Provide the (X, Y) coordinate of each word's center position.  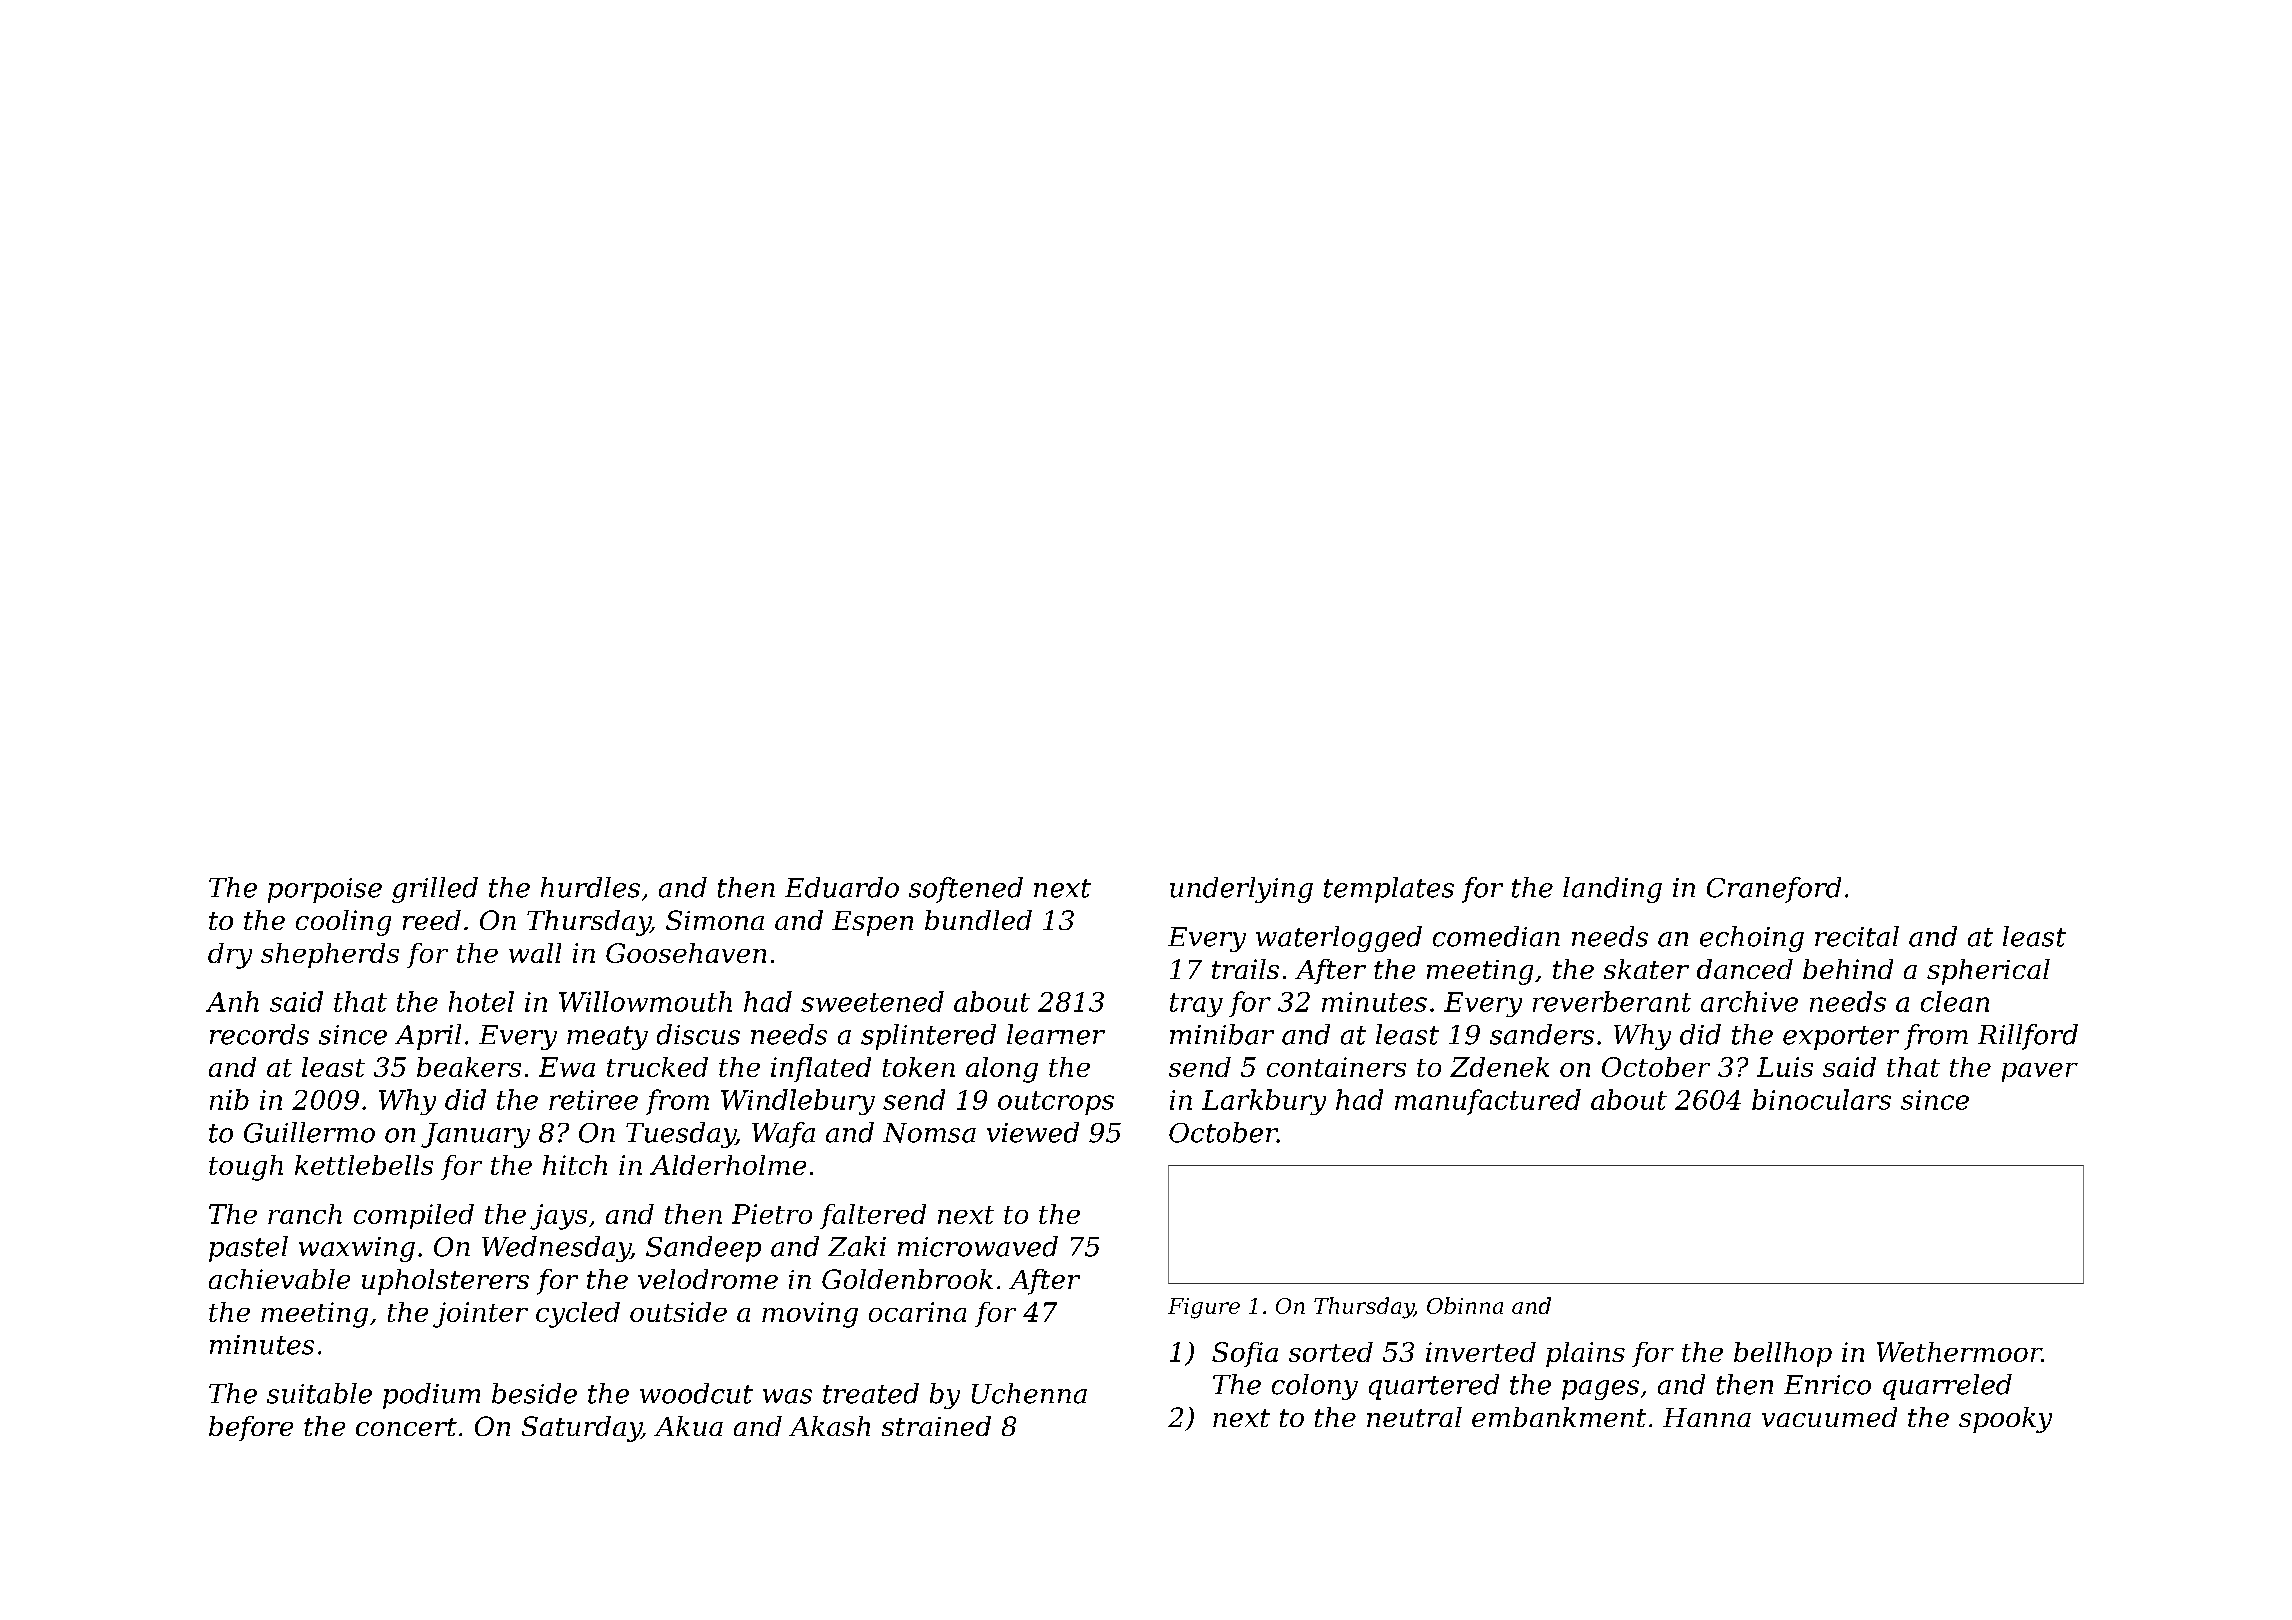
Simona (715, 920)
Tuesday (681, 1135)
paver (2040, 1072)
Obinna (1465, 1305)
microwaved (978, 1246)
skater (1646, 969)
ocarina (917, 1312)
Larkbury (1264, 1102)
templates (1389, 890)
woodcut (696, 1393)
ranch (305, 1214)
